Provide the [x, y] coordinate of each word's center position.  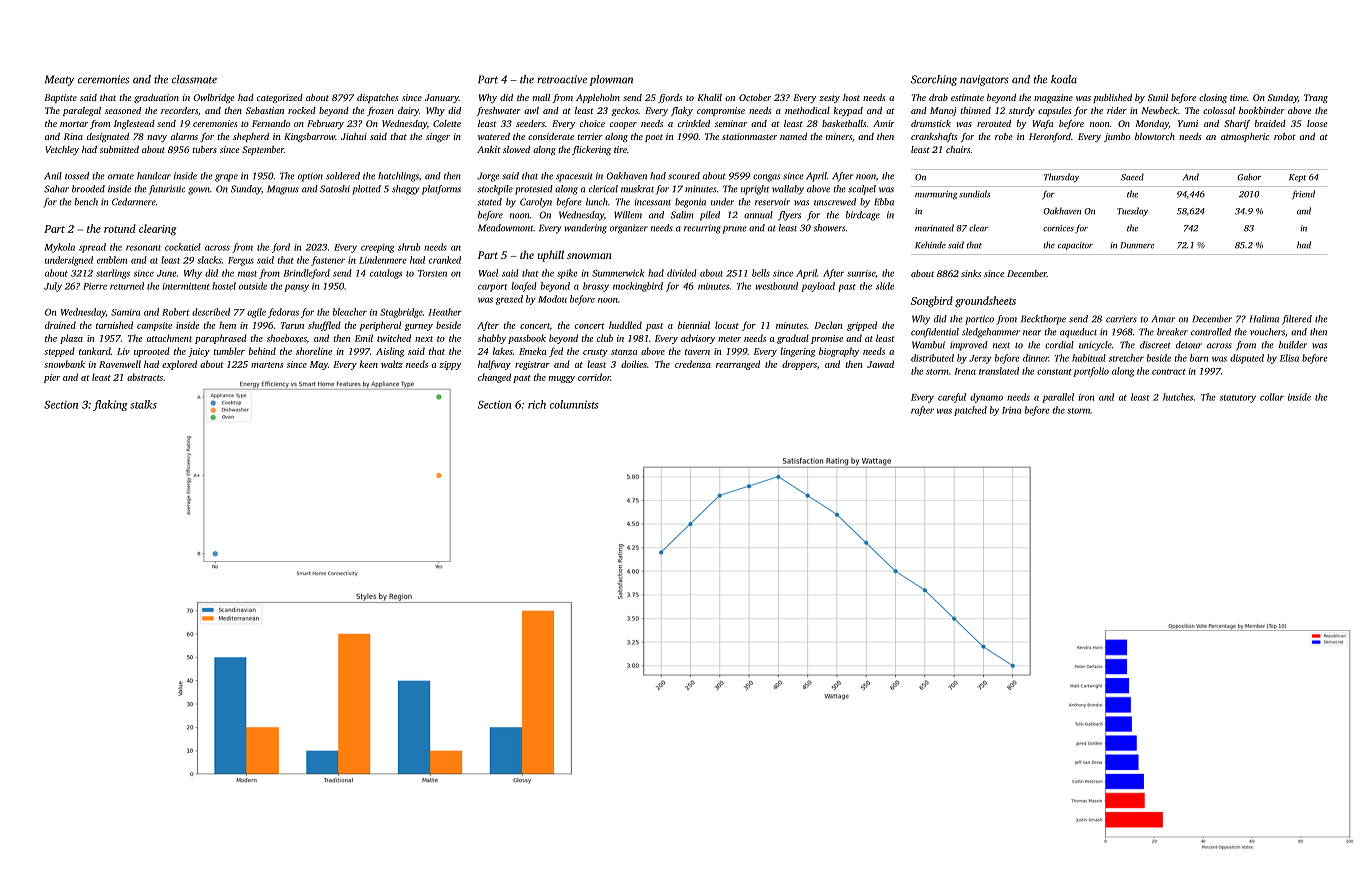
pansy [296, 288]
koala [1064, 79]
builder [1293, 345]
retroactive [562, 79]
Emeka [532, 351]
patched [970, 411]
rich [537, 404]
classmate [194, 79]
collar [1272, 397]
